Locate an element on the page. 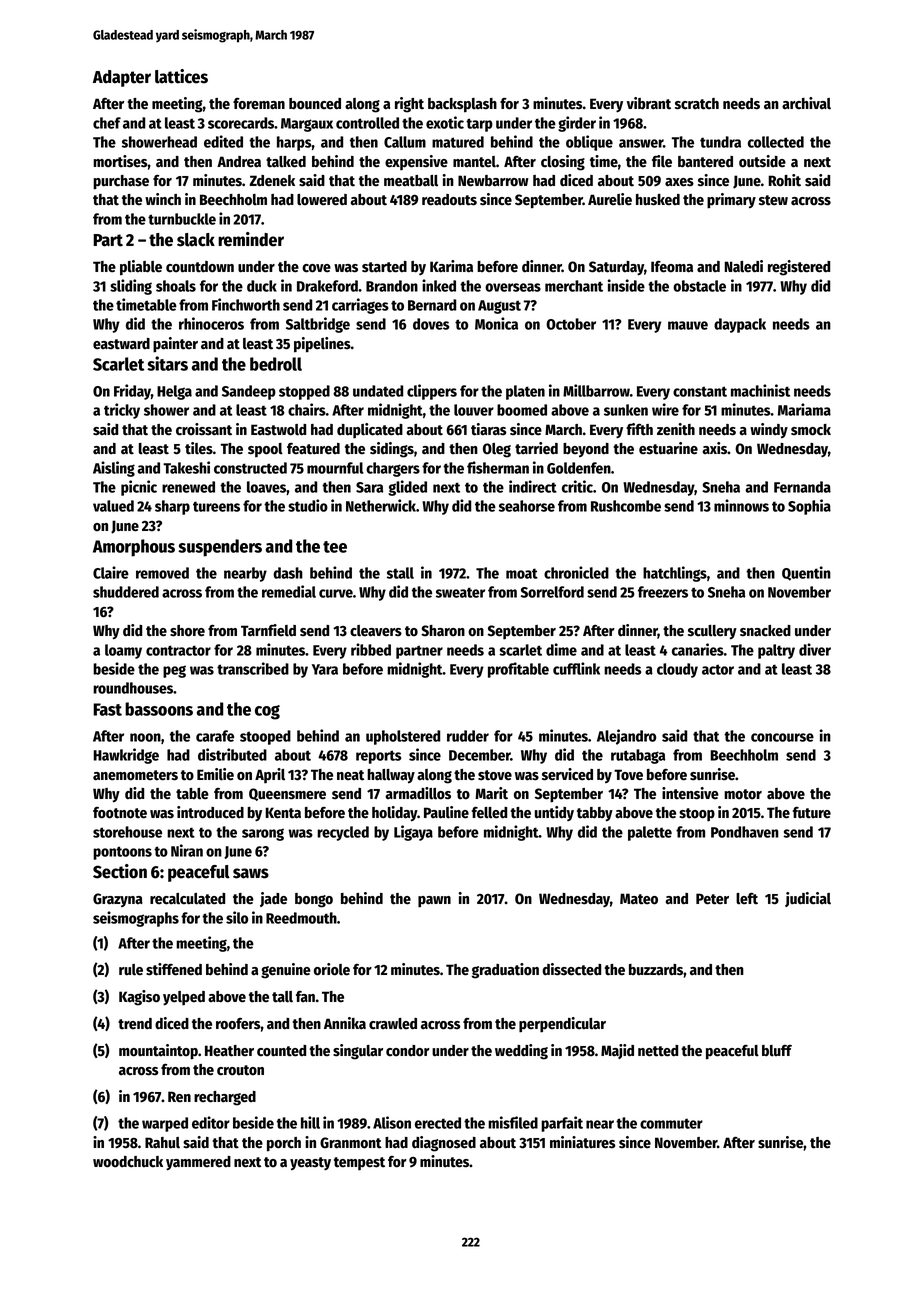  lattices is located at coordinates (181, 76).
